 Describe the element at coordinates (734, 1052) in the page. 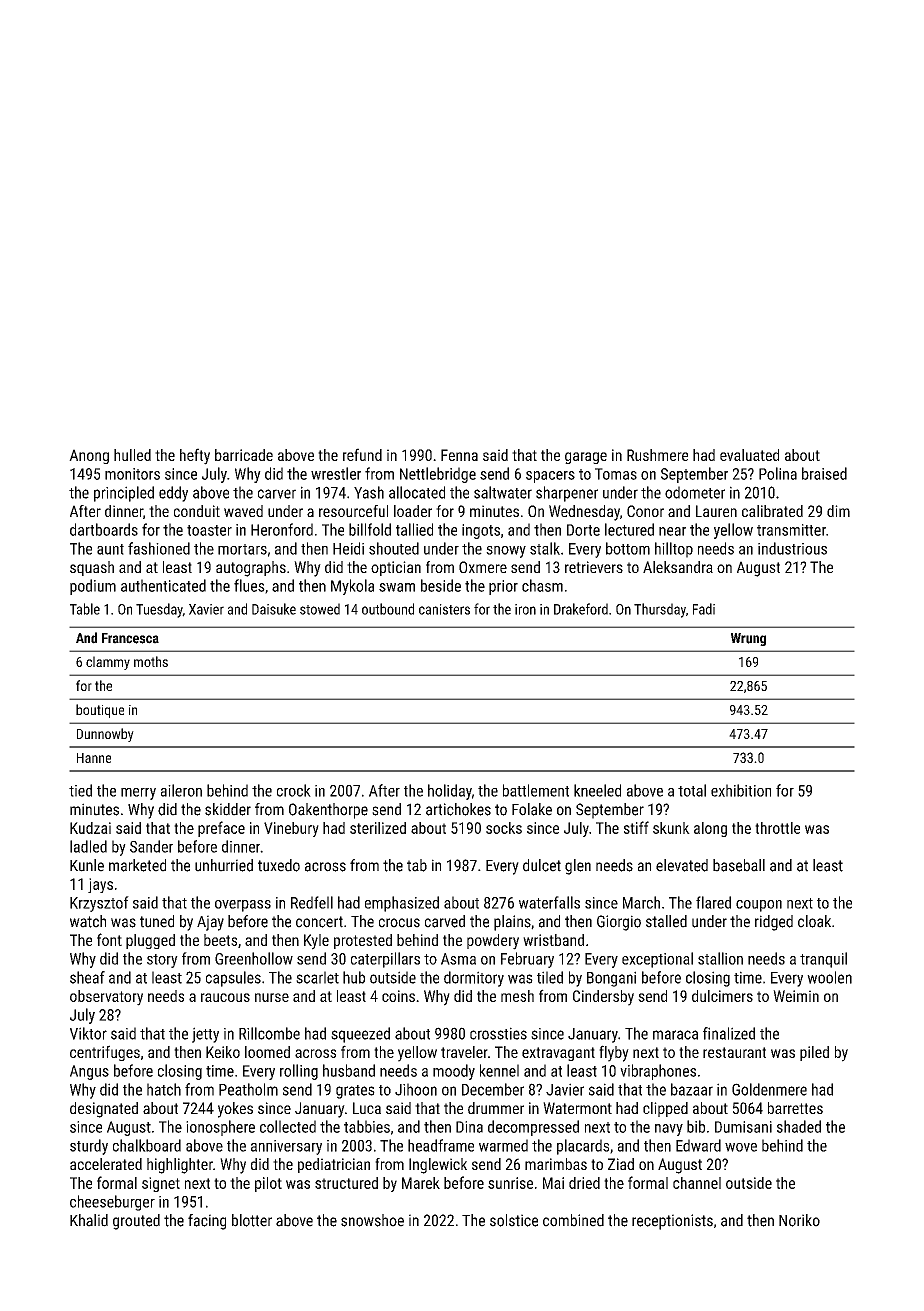

I see `restaurant` at that location.
